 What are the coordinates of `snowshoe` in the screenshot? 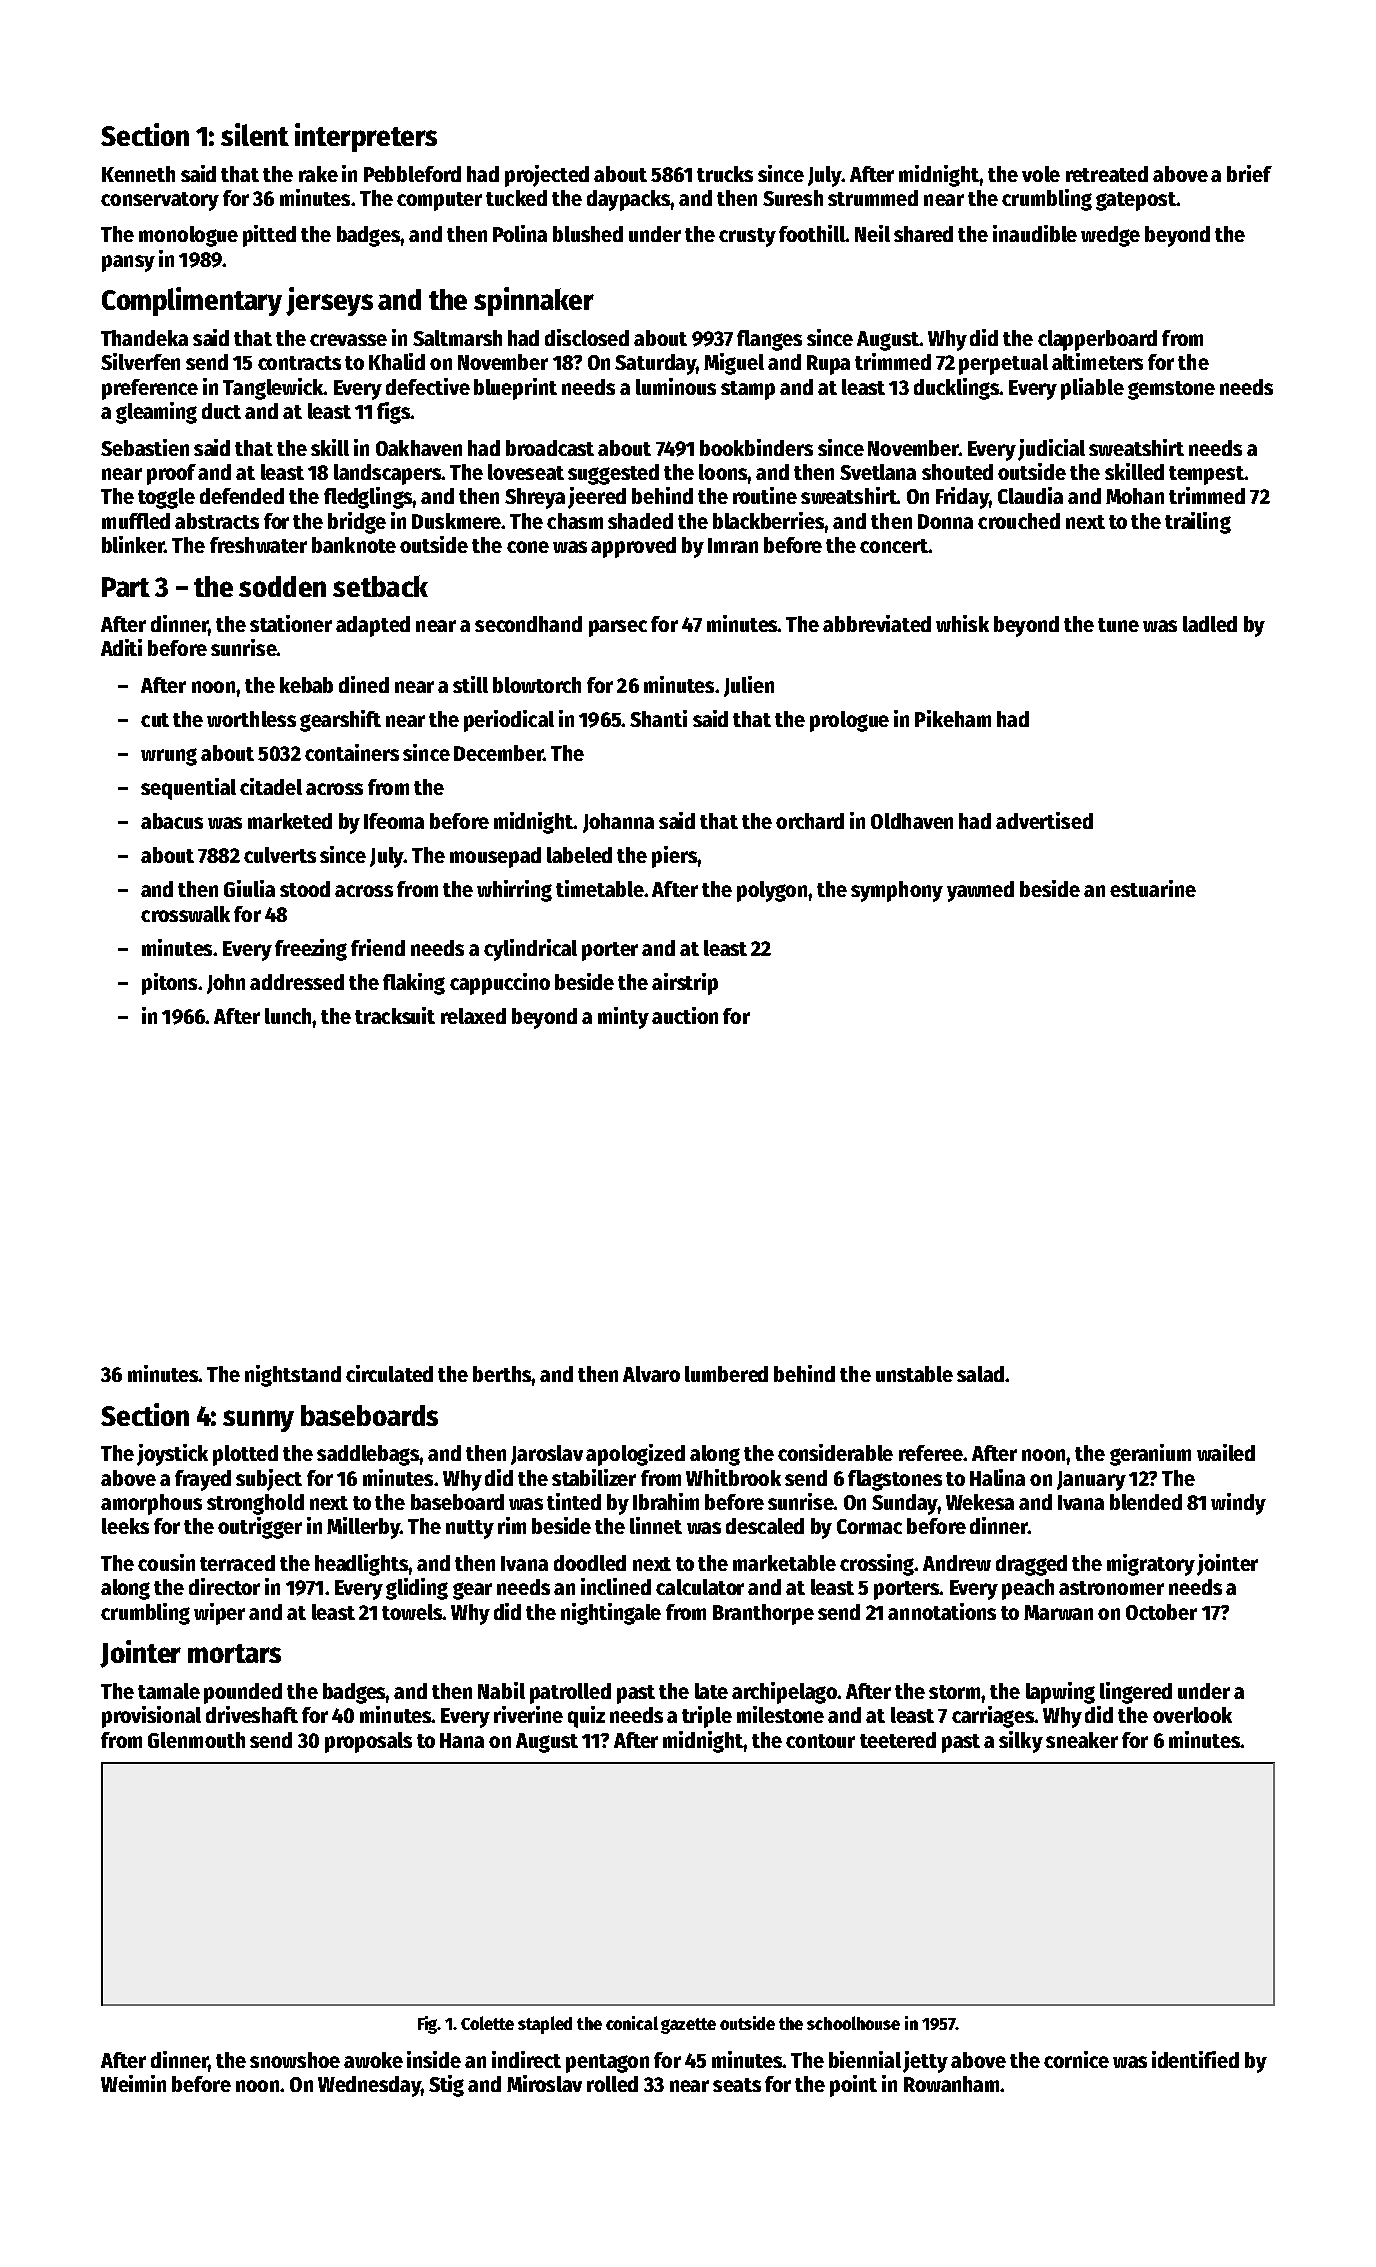 It's located at (295, 2060).
